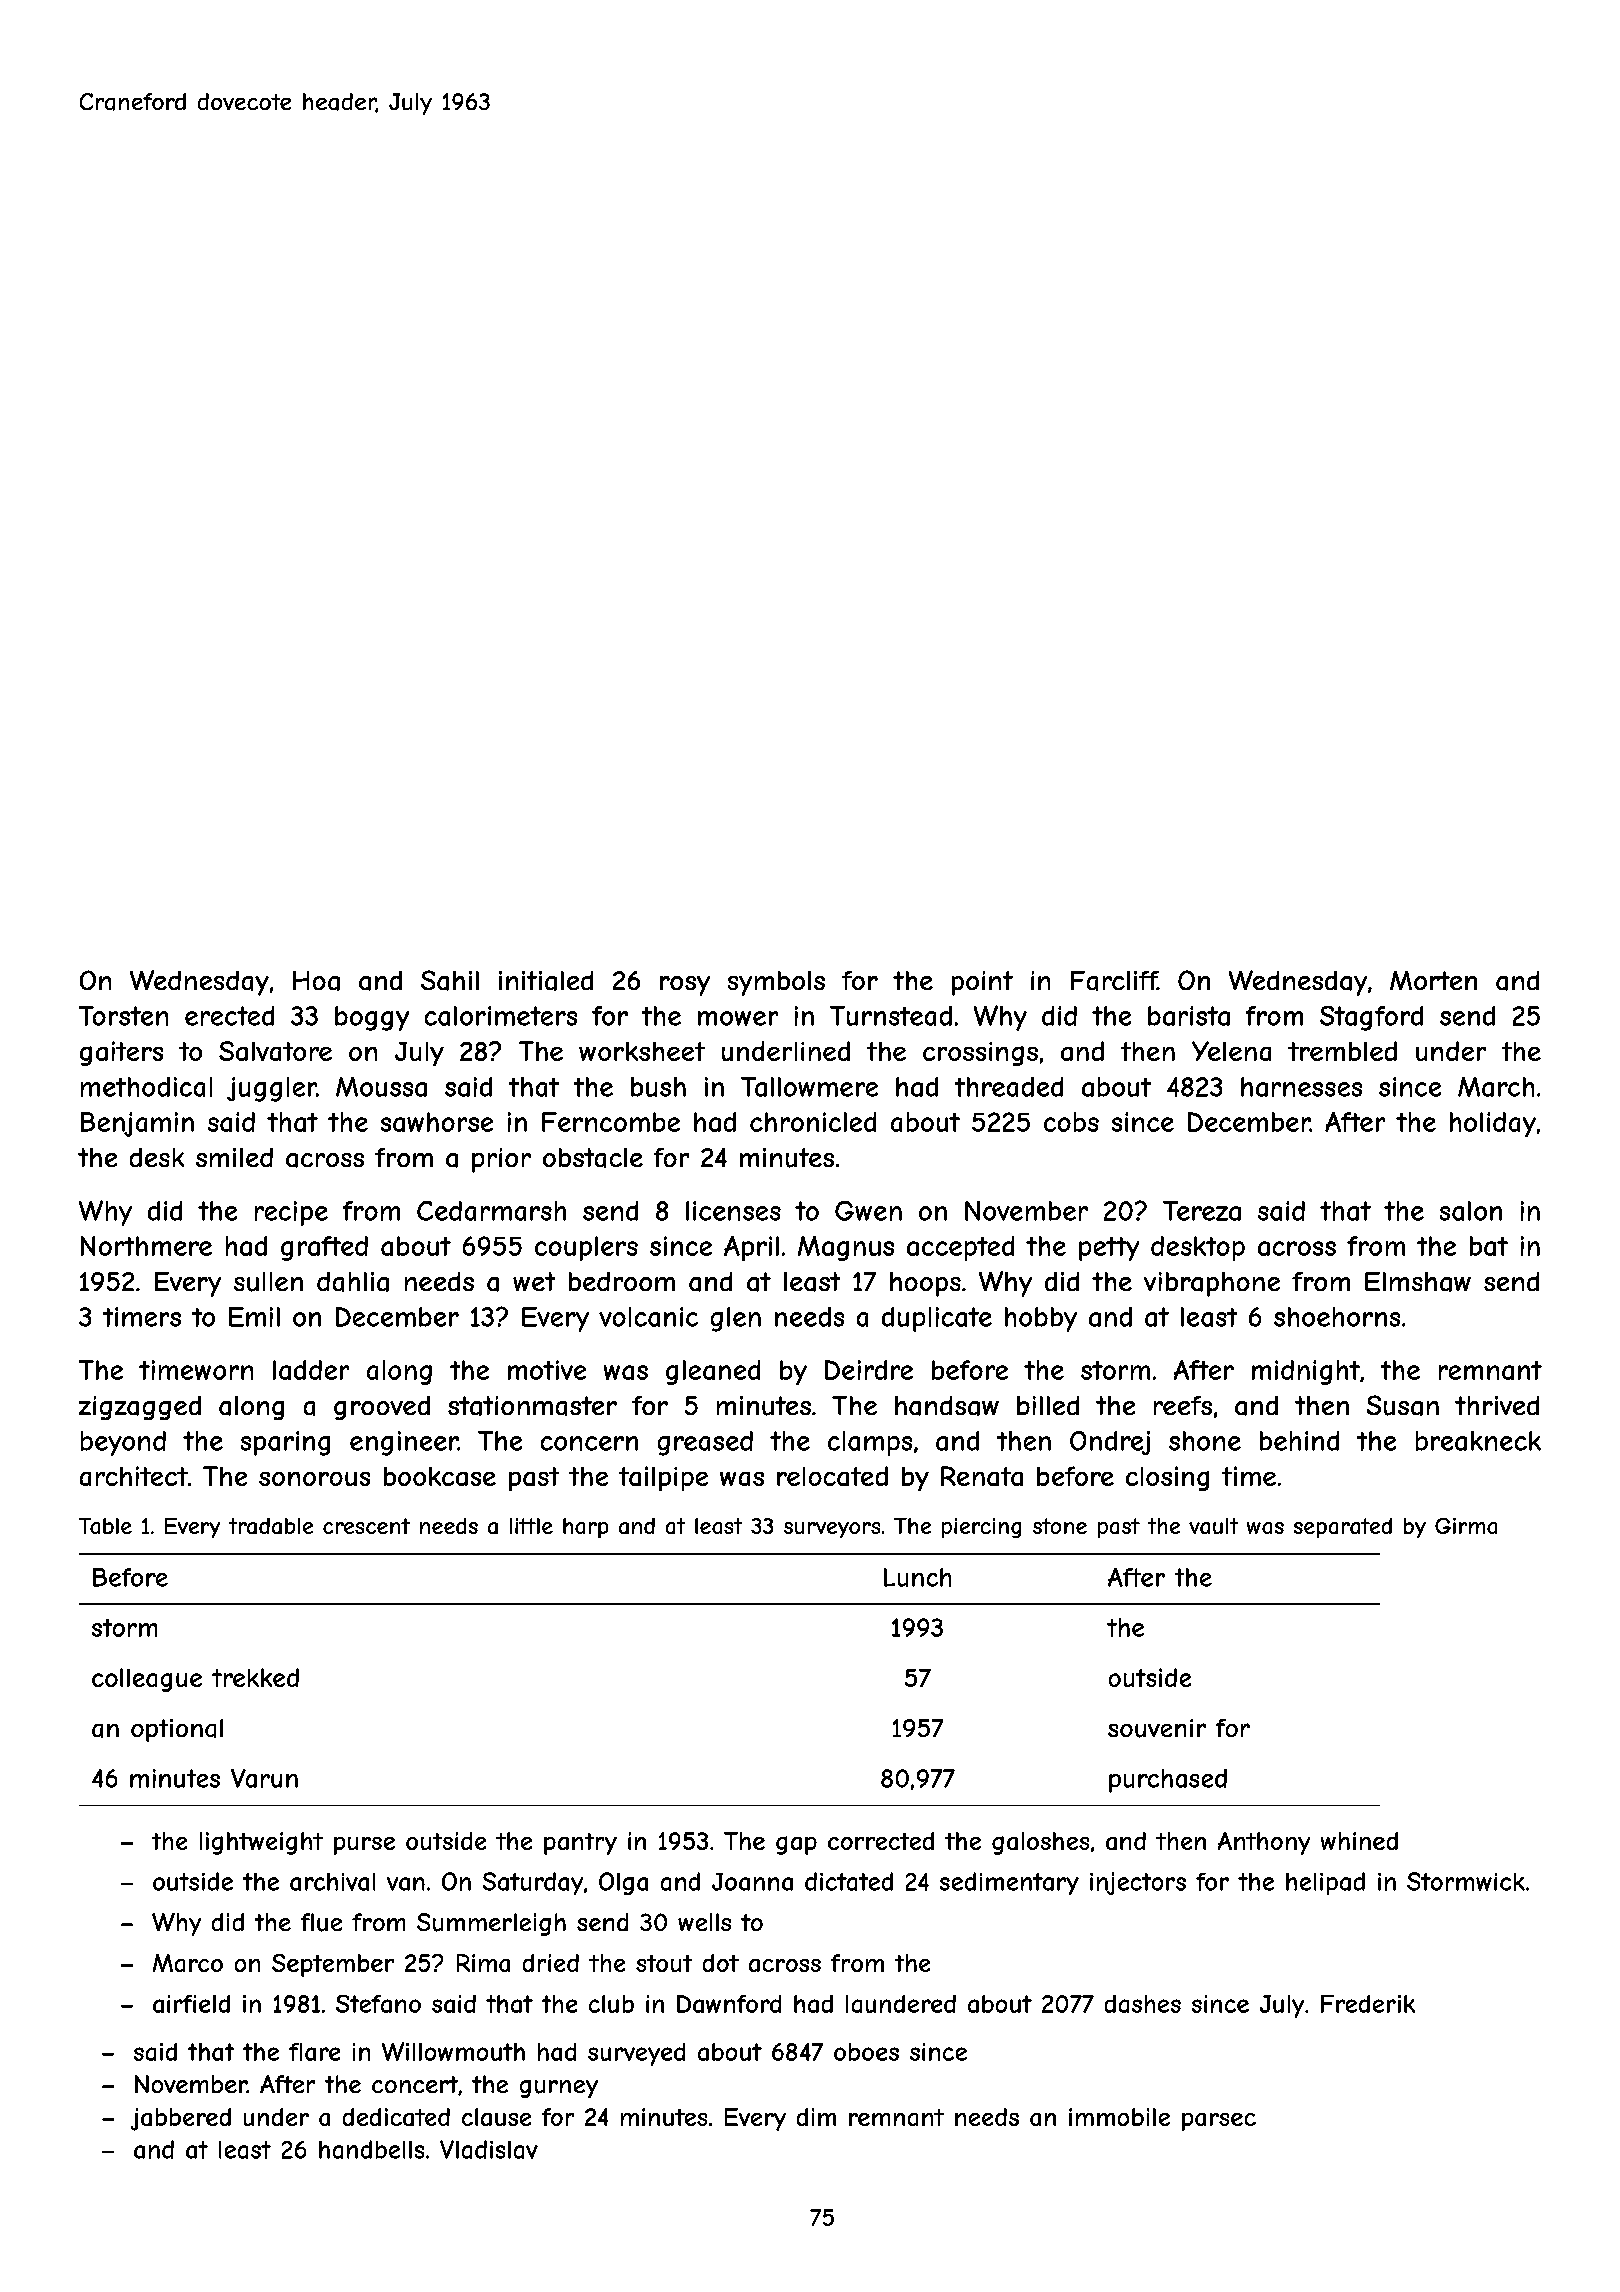  I want to click on purchased, so click(1168, 1781).
